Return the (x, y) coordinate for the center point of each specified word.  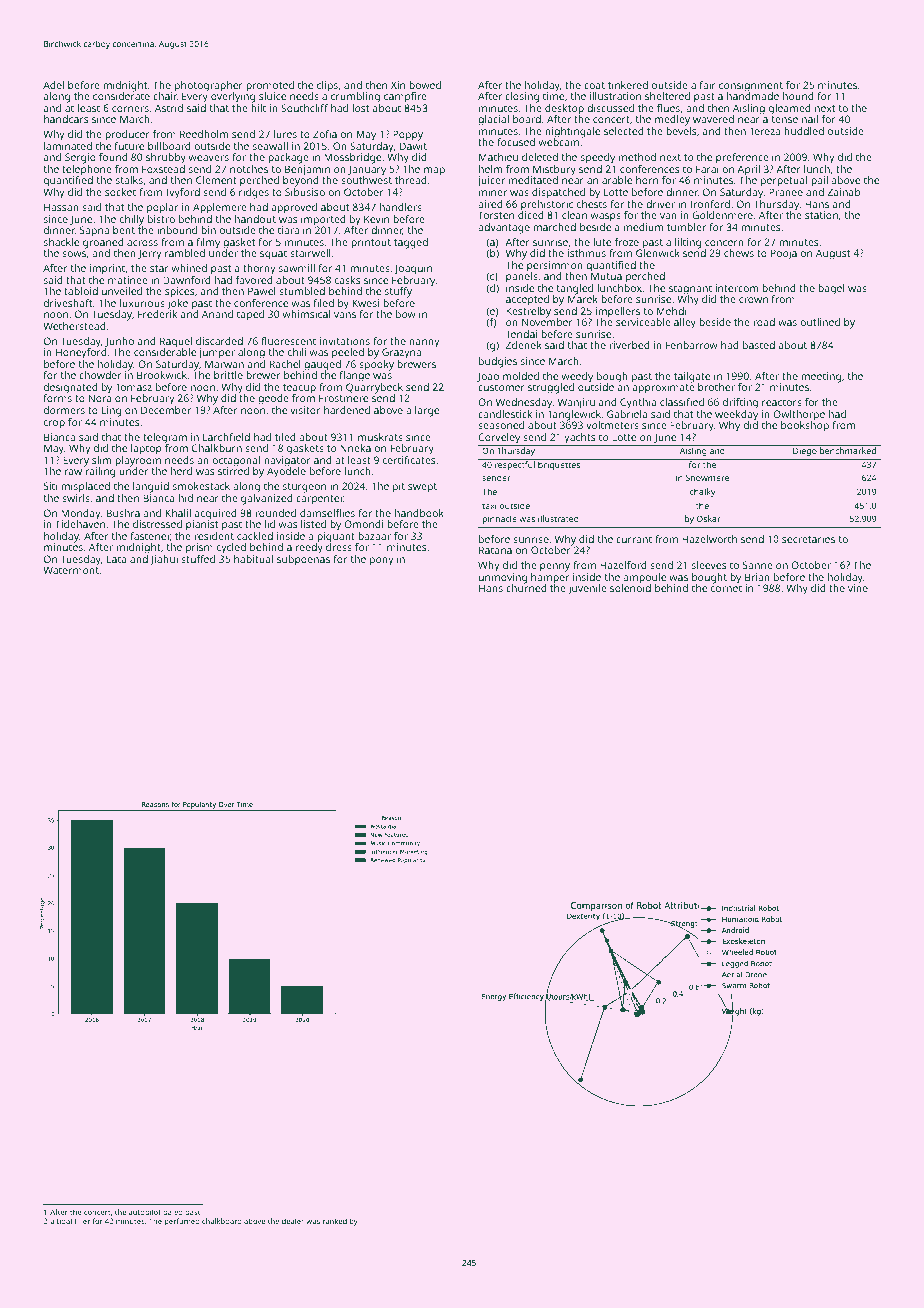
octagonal (236, 461)
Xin (398, 85)
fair (707, 85)
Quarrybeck (374, 388)
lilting (688, 243)
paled (173, 1213)
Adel (53, 85)
